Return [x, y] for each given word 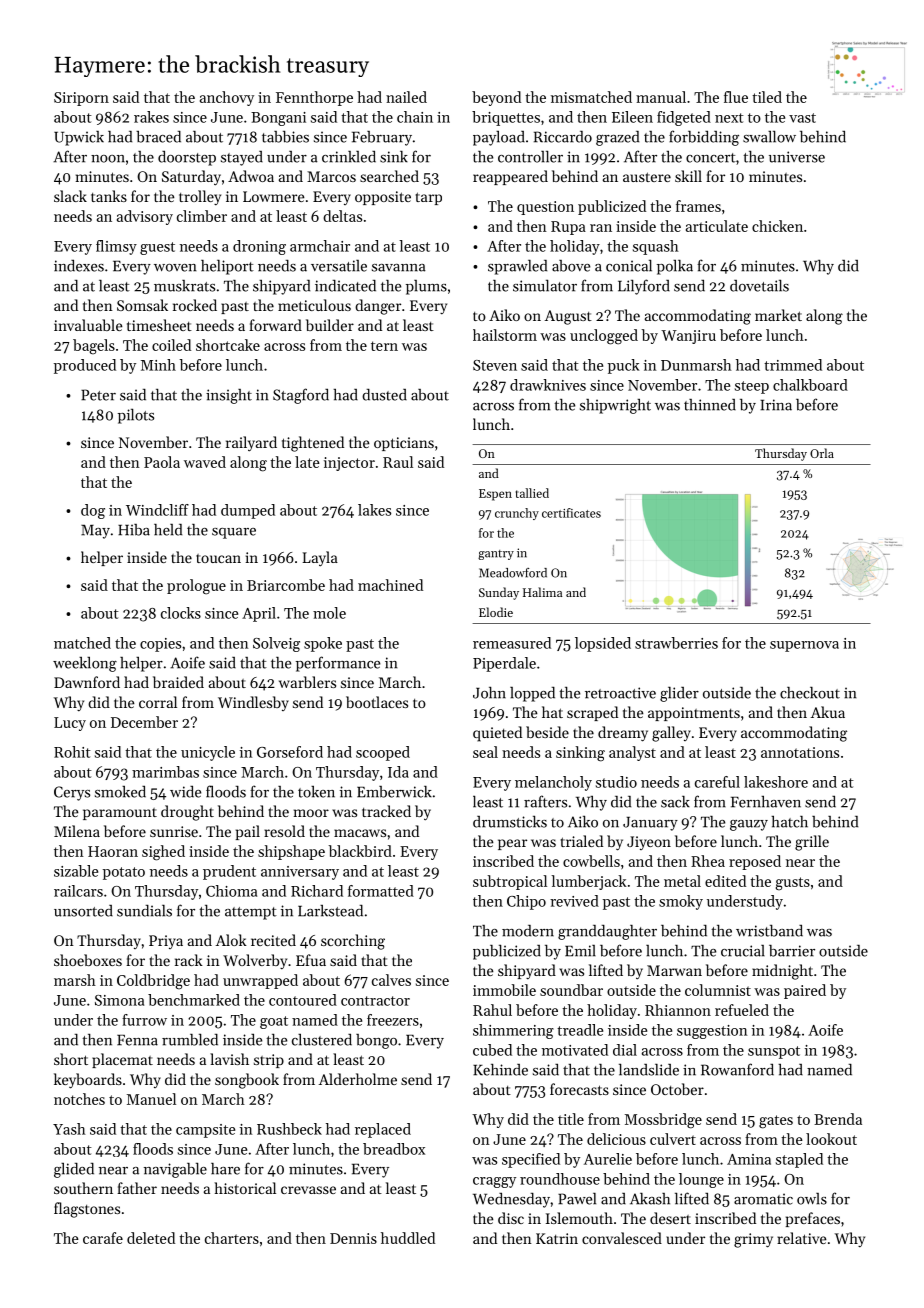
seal [485, 752]
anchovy [227, 98]
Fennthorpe [314, 98]
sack [675, 802]
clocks [181, 613]
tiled [767, 97]
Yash [69, 1129]
